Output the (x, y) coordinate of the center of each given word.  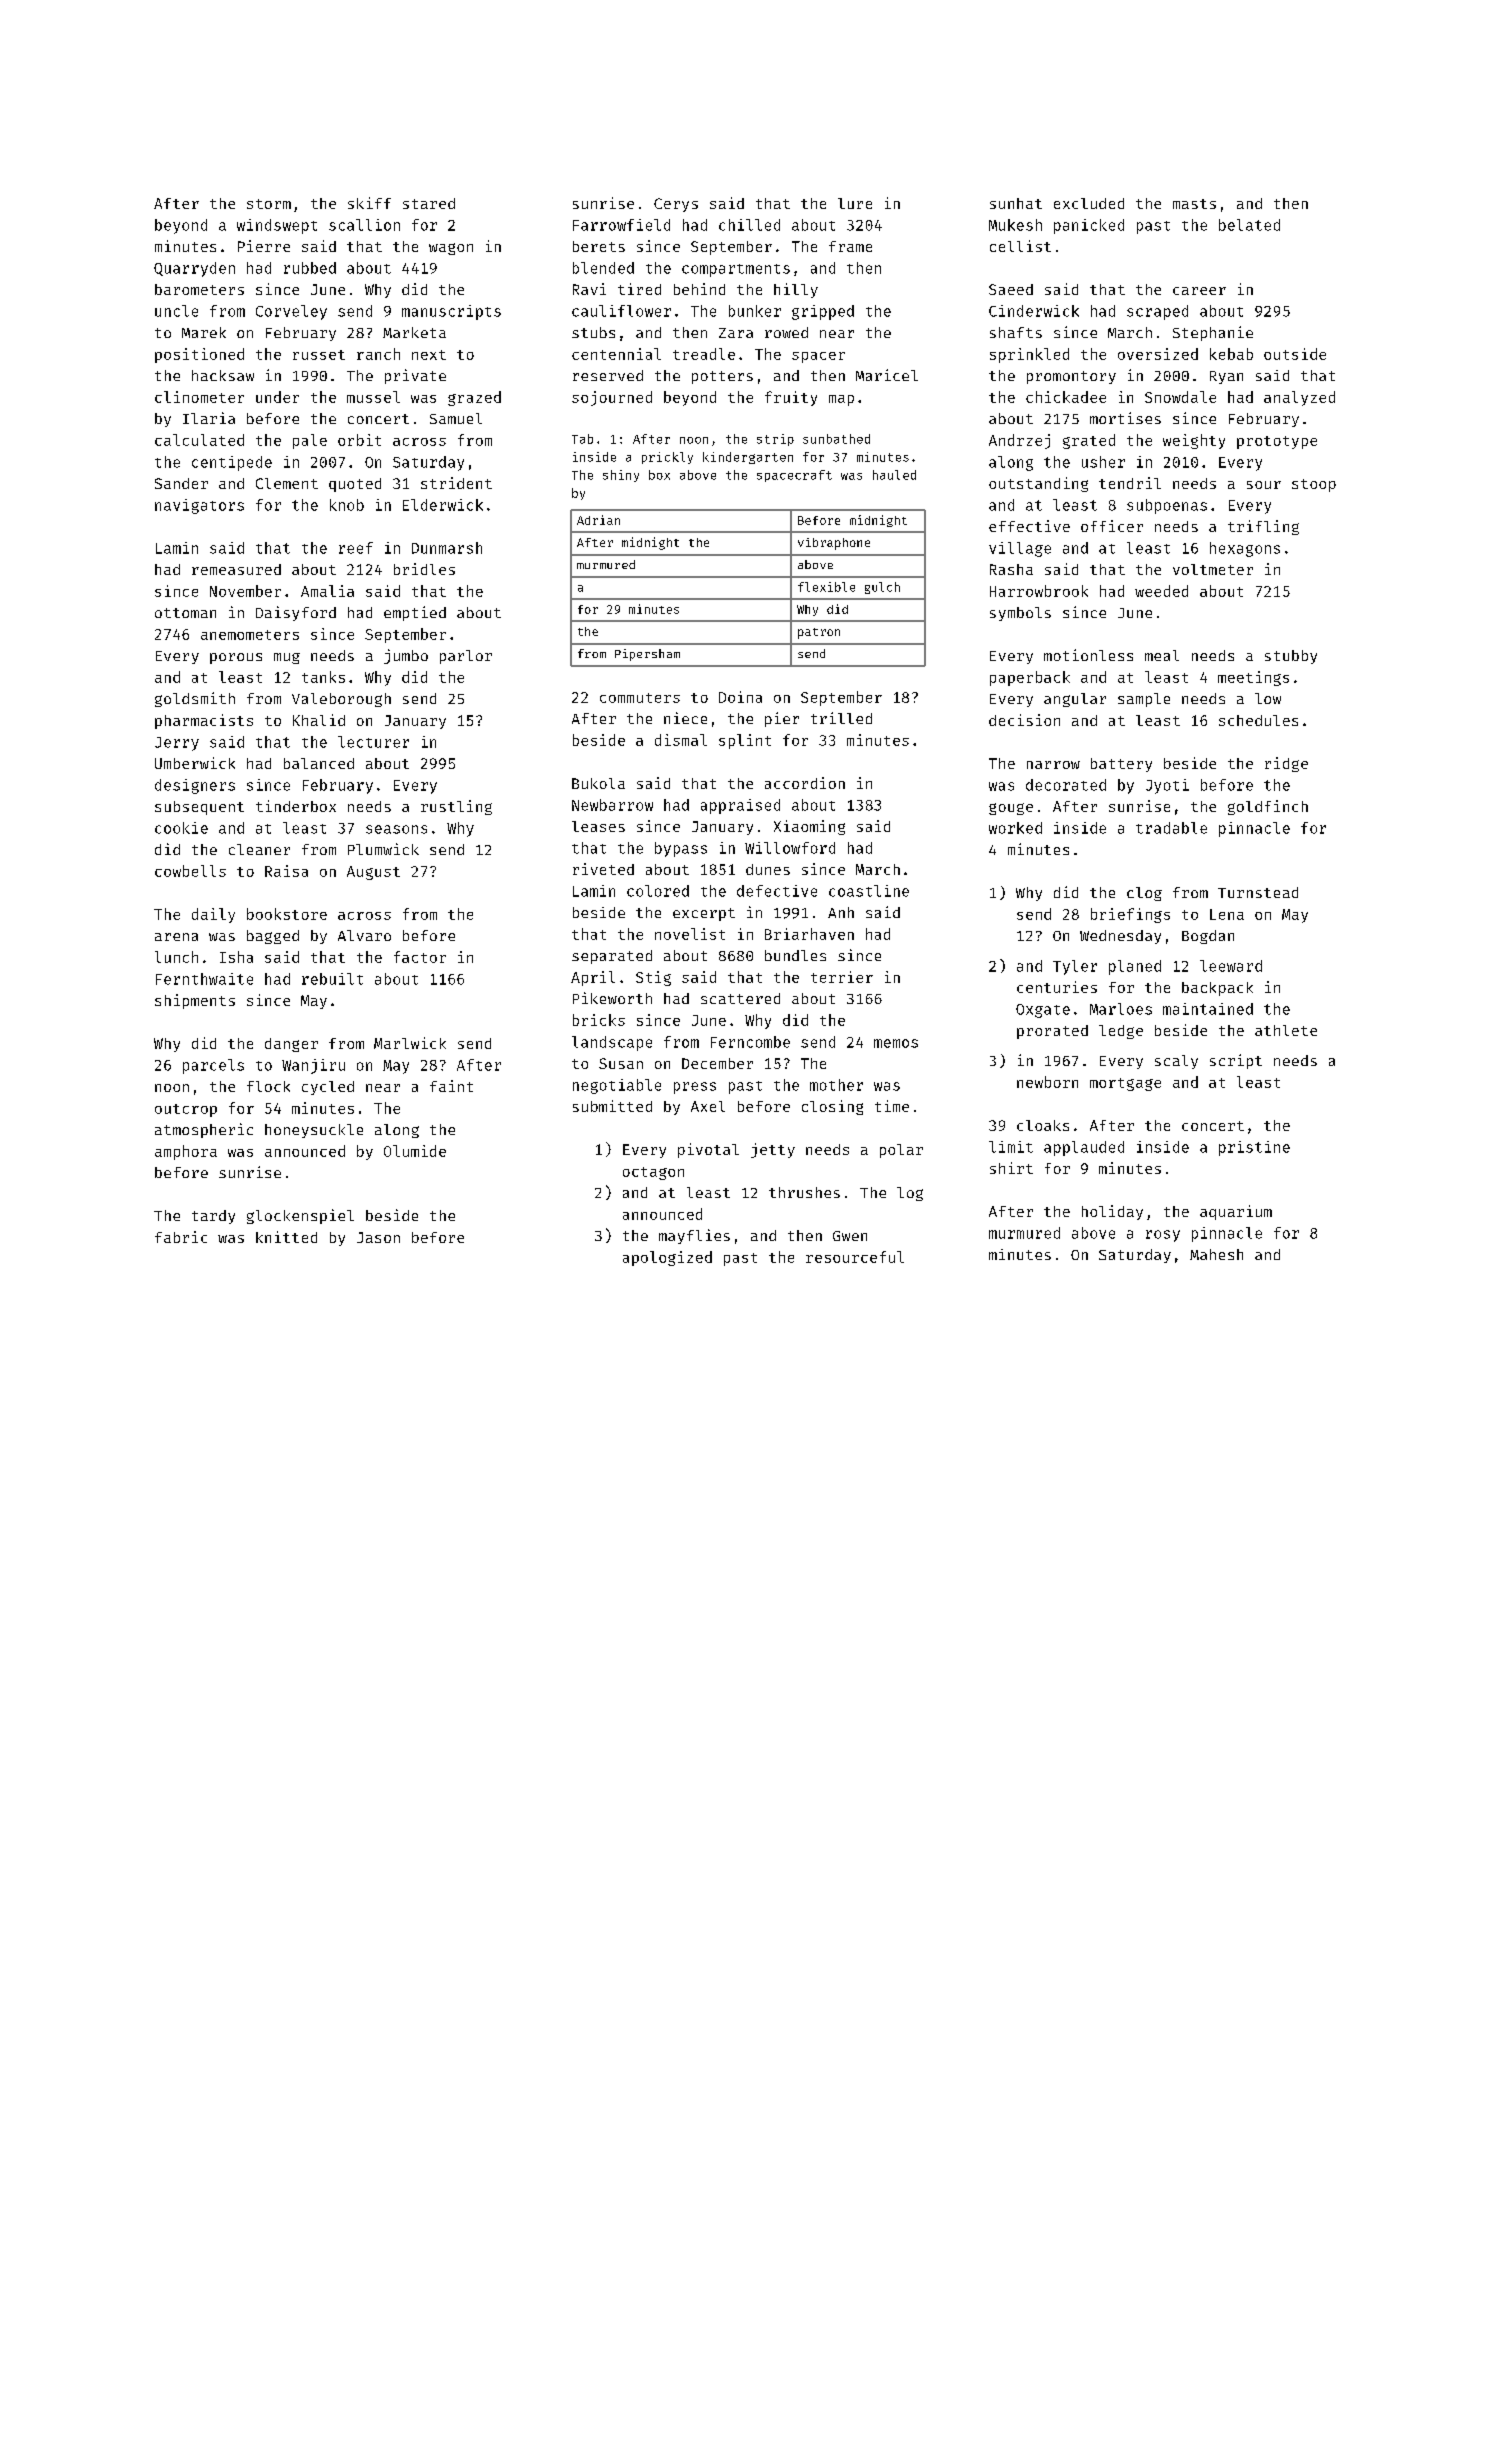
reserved (608, 375)
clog (1144, 894)
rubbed (310, 268)
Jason (378, 1237)
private (415, 376)
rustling (456, 807)
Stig (653, 978)
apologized (667, 1258)
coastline (869, 891)
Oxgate (1043, 1011)
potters (722, 377)
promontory (1071, 377)
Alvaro (364, 935)
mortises (1125, 418)
